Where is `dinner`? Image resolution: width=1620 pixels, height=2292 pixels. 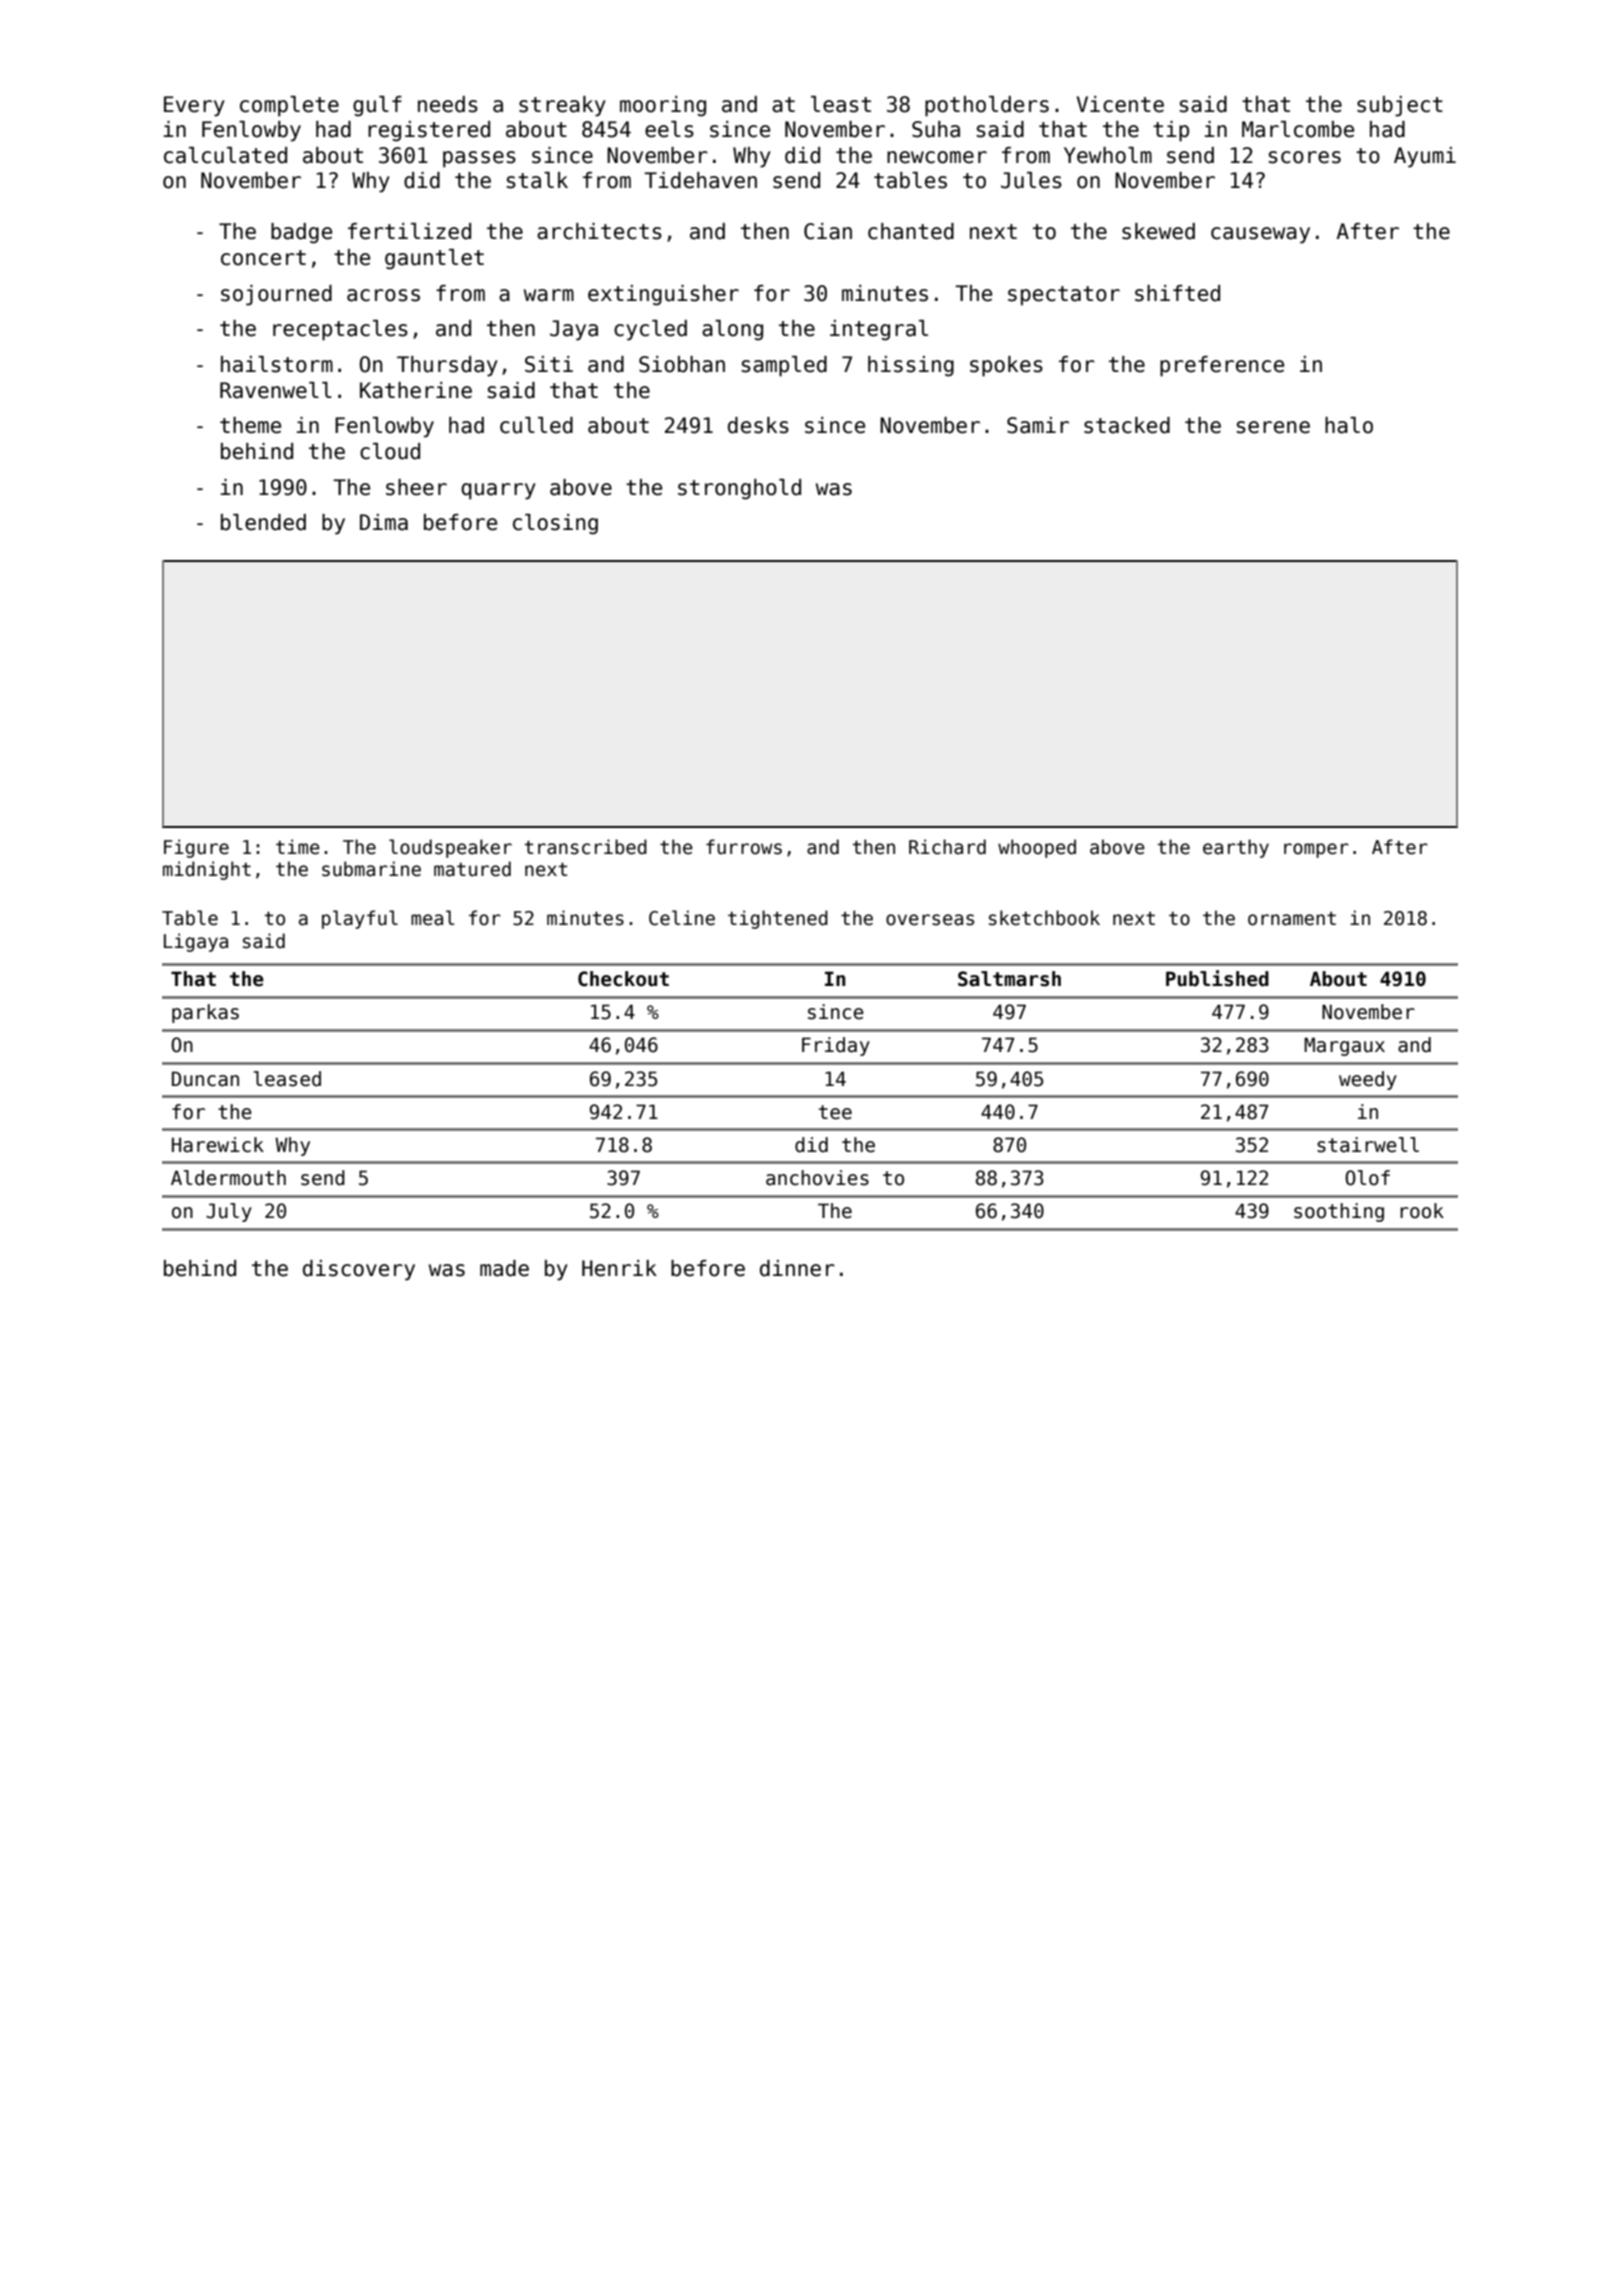
dinner is located at coordinates (797, 1268).
